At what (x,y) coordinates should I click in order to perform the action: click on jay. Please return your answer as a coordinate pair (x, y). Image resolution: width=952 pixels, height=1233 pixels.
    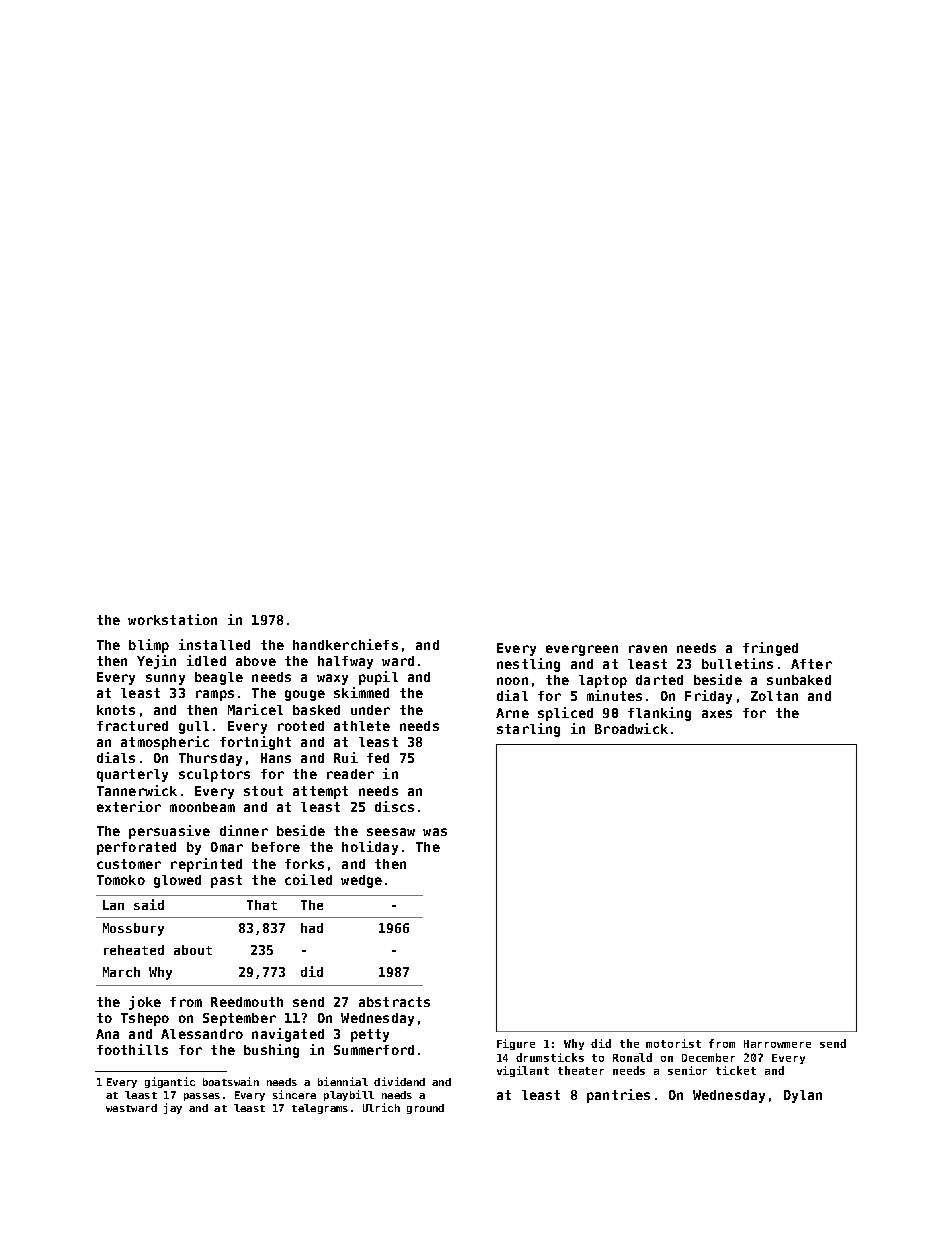
    Looking at the image, I should click on (173, 1108).
